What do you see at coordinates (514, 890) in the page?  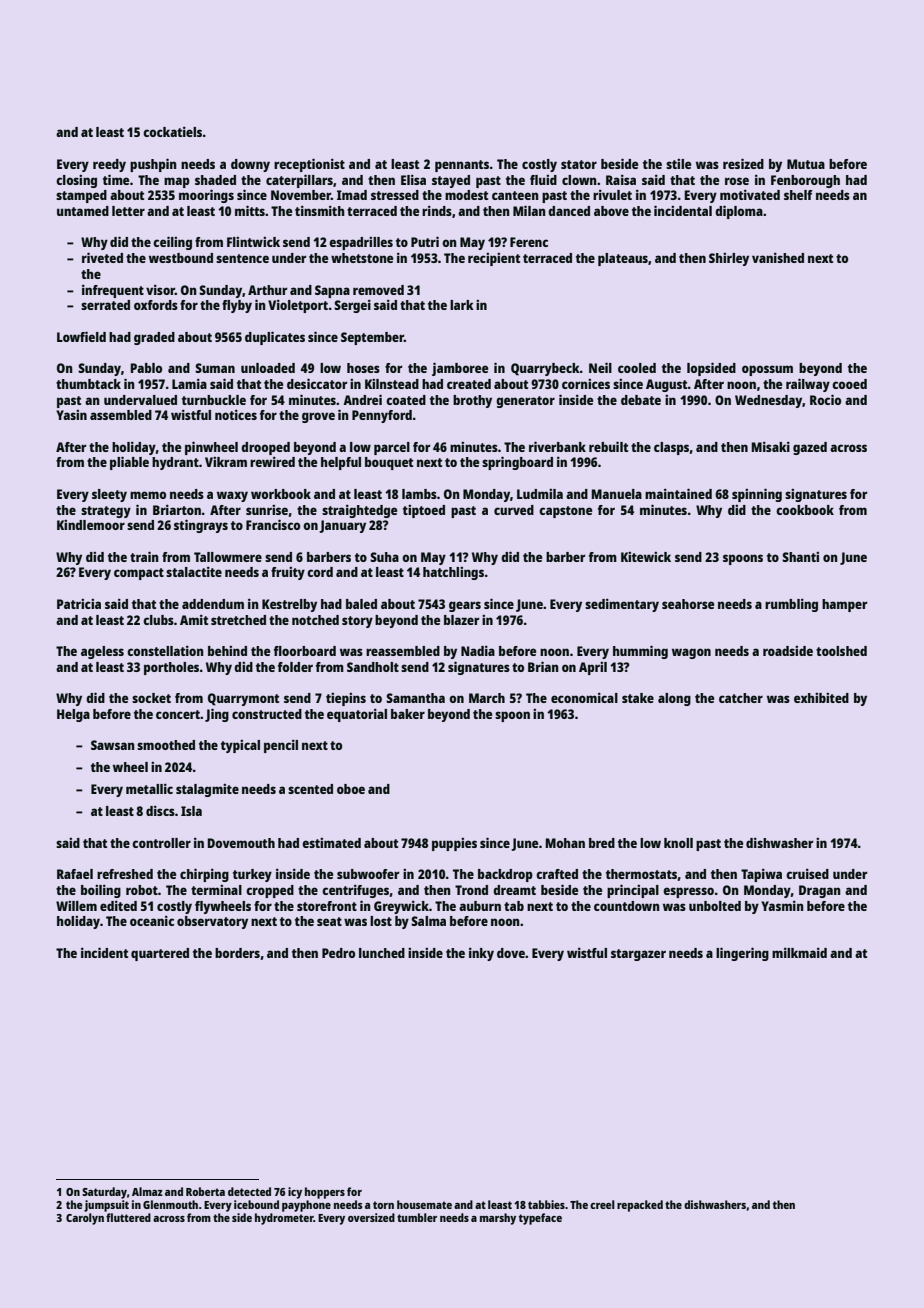 I see `dreamt` at bounding box center [514, 890].
